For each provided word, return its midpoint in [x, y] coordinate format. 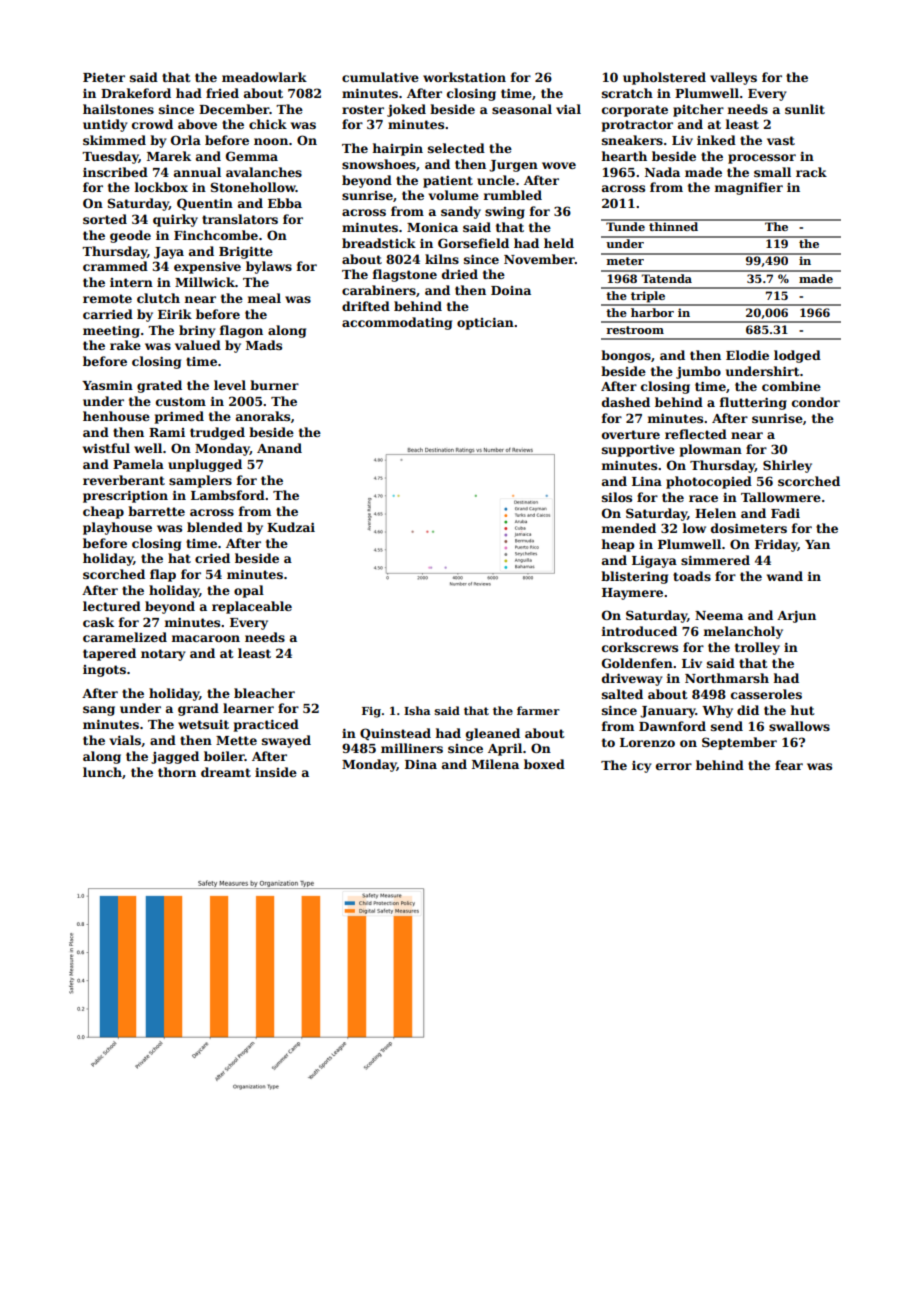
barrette [156, 511]
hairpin [398, 149]
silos [617, 497]
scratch [627, 93]
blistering [634, 577]
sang [99, 711]
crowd [152, 124]
